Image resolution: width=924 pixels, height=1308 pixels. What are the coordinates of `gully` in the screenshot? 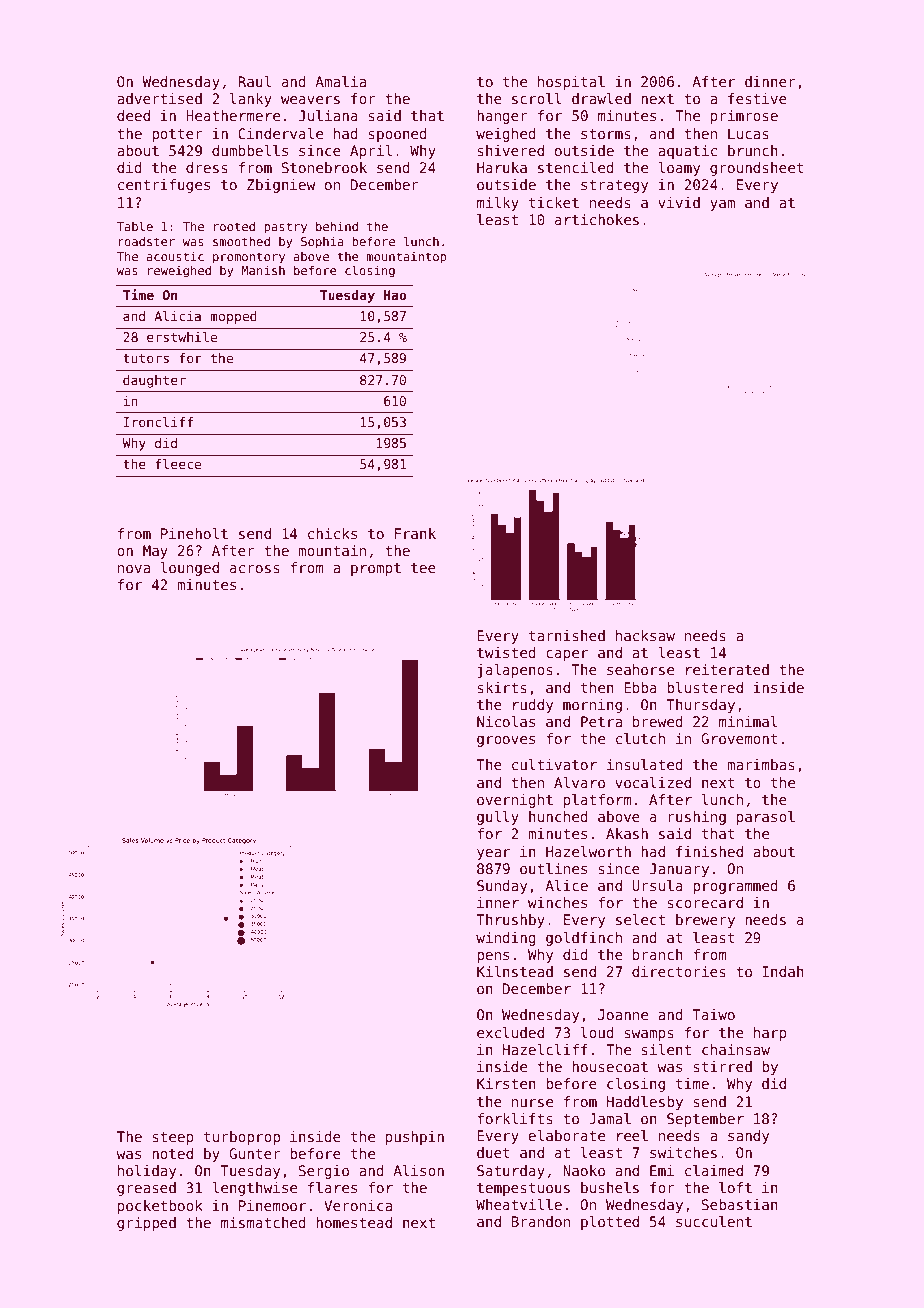 It's located at (498, 818).
